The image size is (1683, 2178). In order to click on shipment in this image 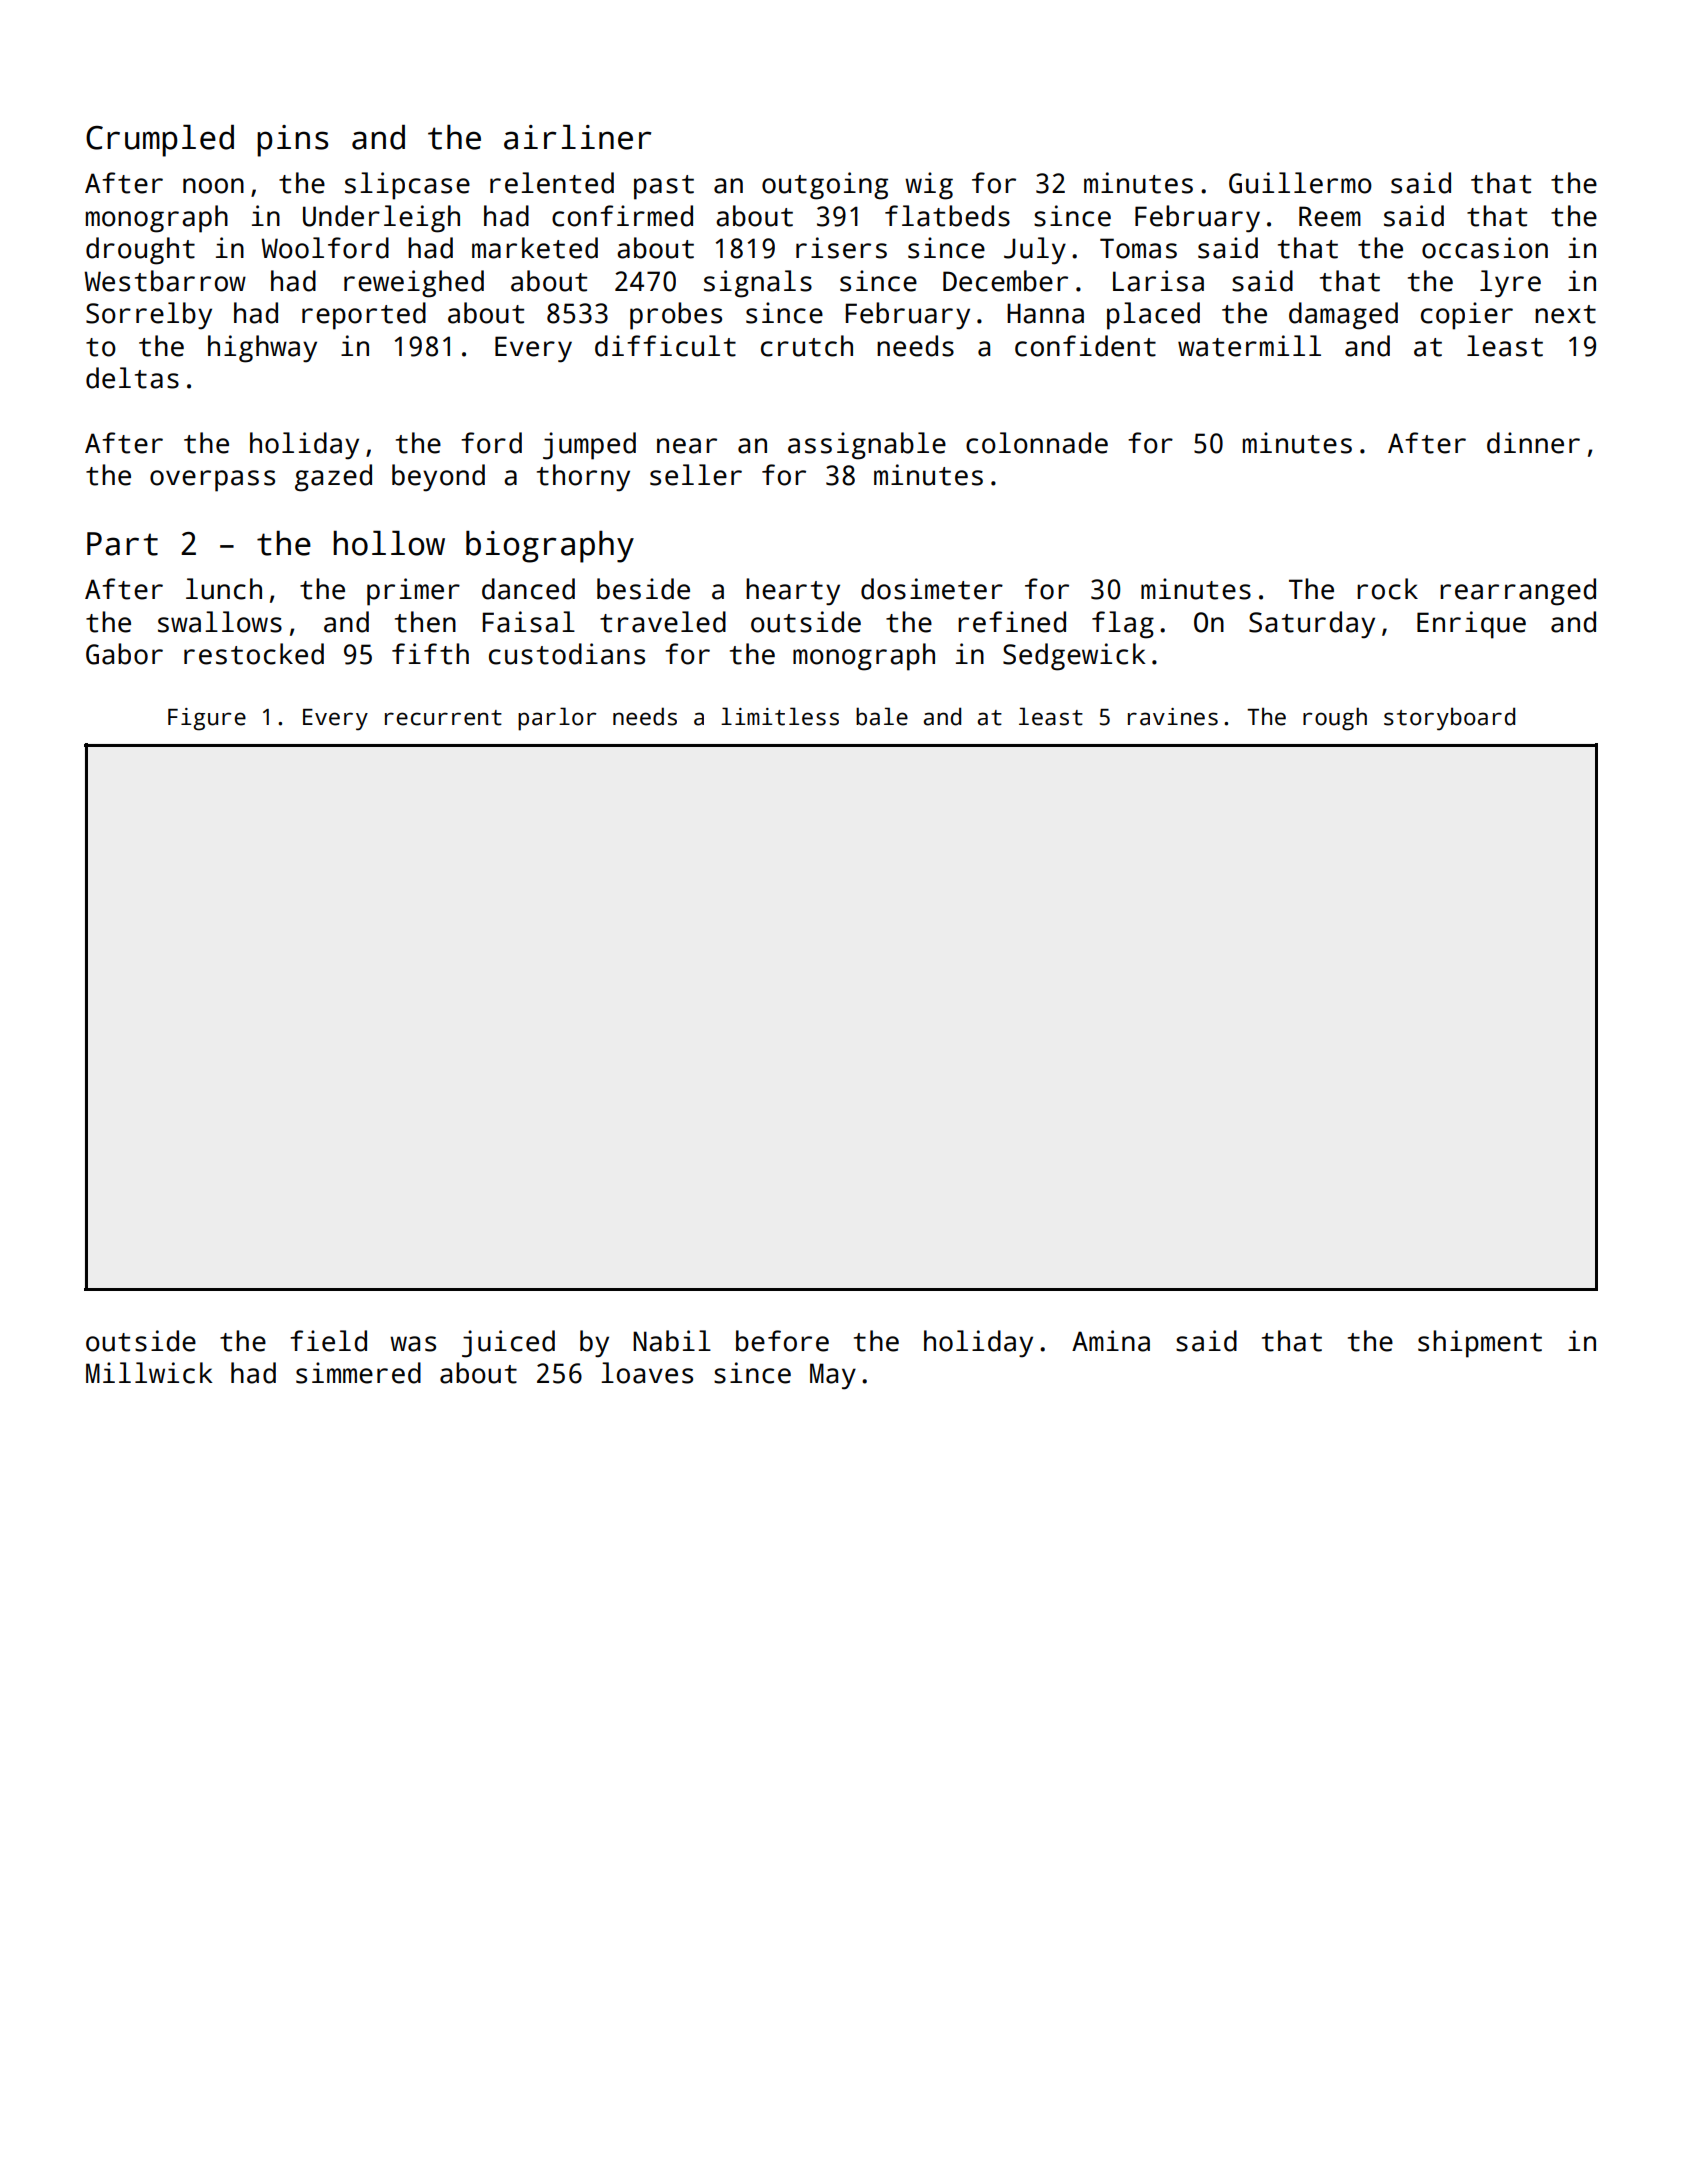, I will do `click(1480, 1344)`.
